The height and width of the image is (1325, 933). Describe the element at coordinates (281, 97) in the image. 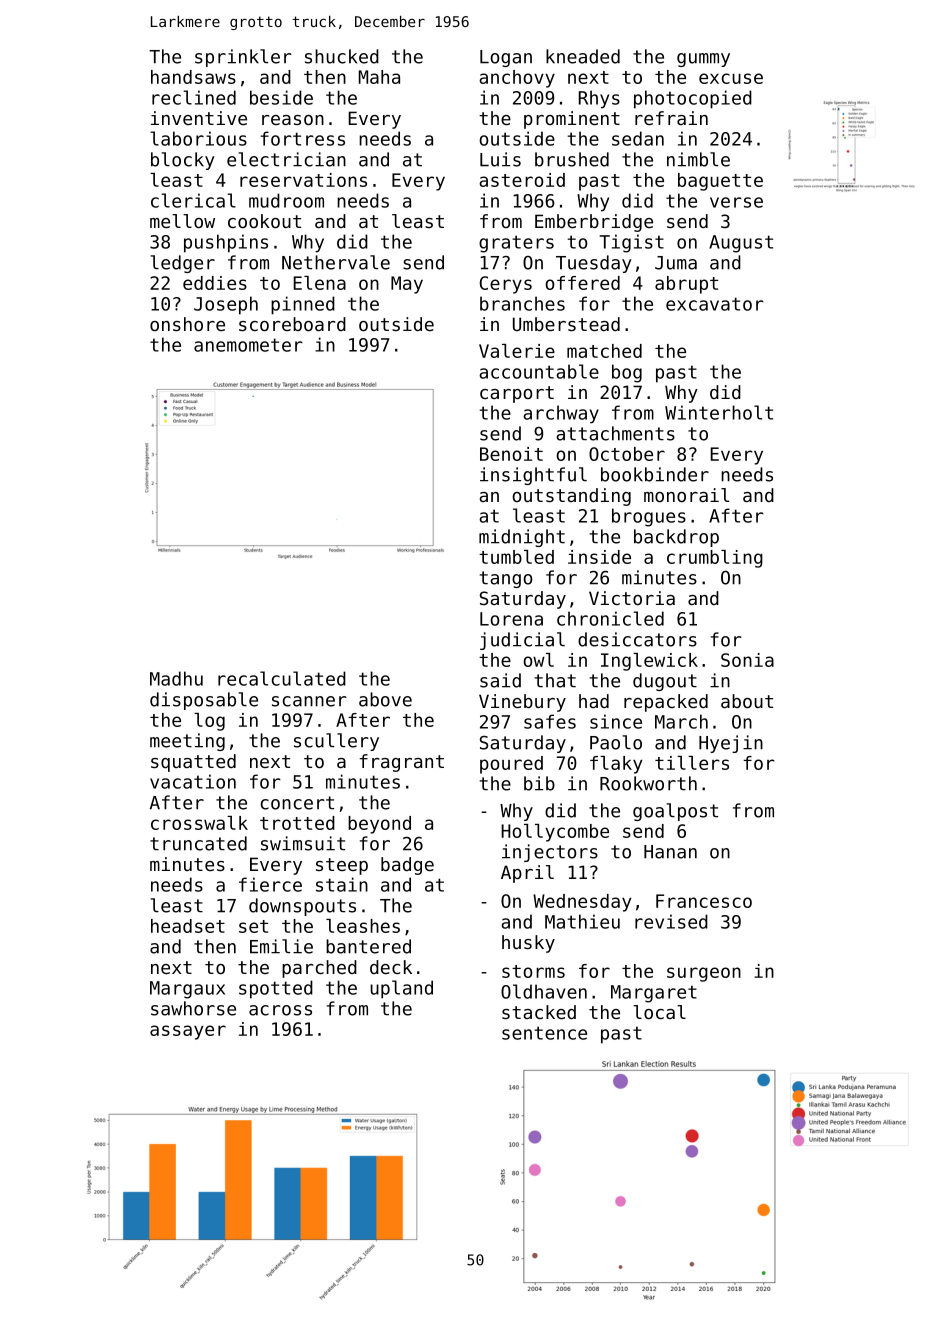

I see `beside` at that location.
